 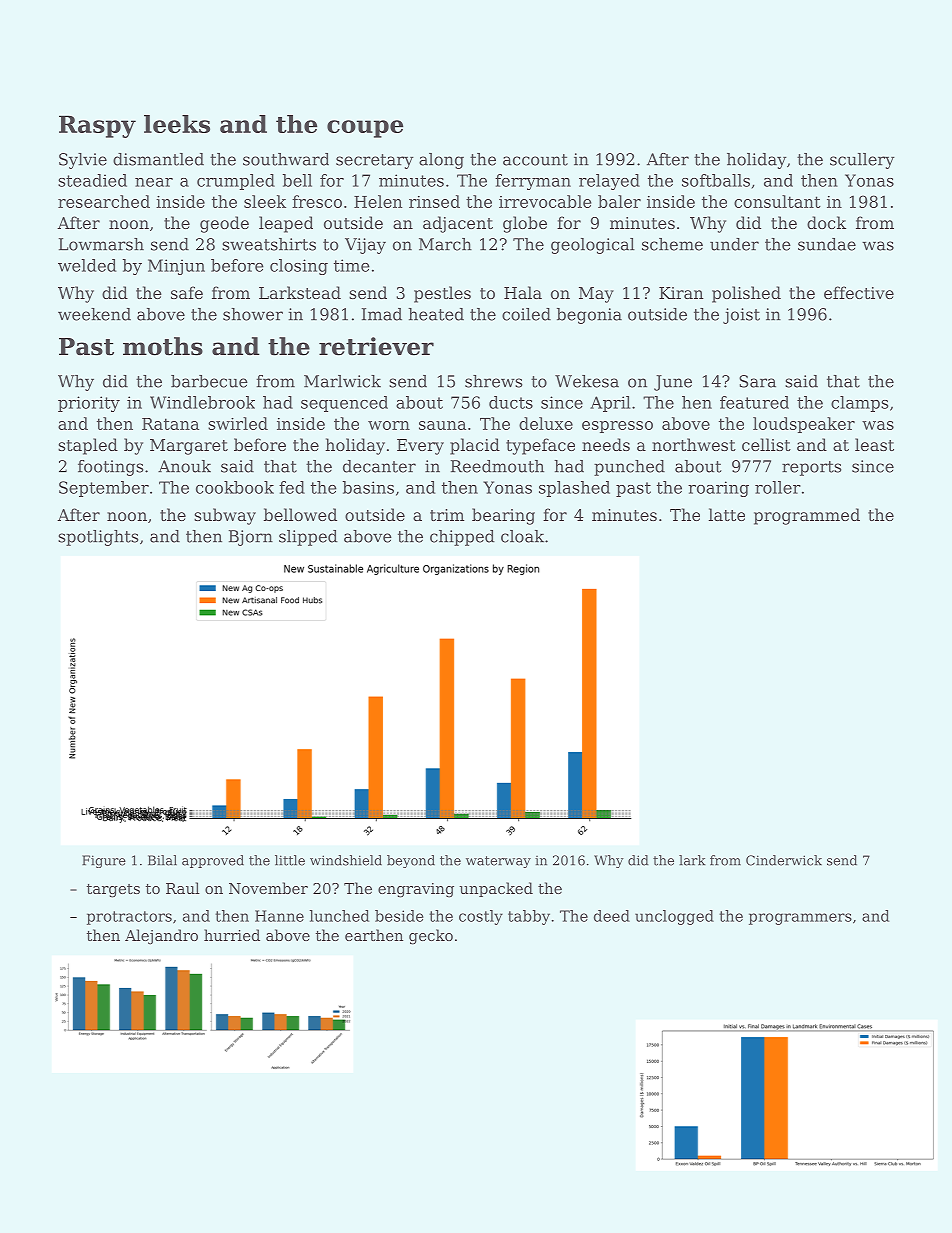 I want to click on Reedmouth, so click(x=497, y=466).
